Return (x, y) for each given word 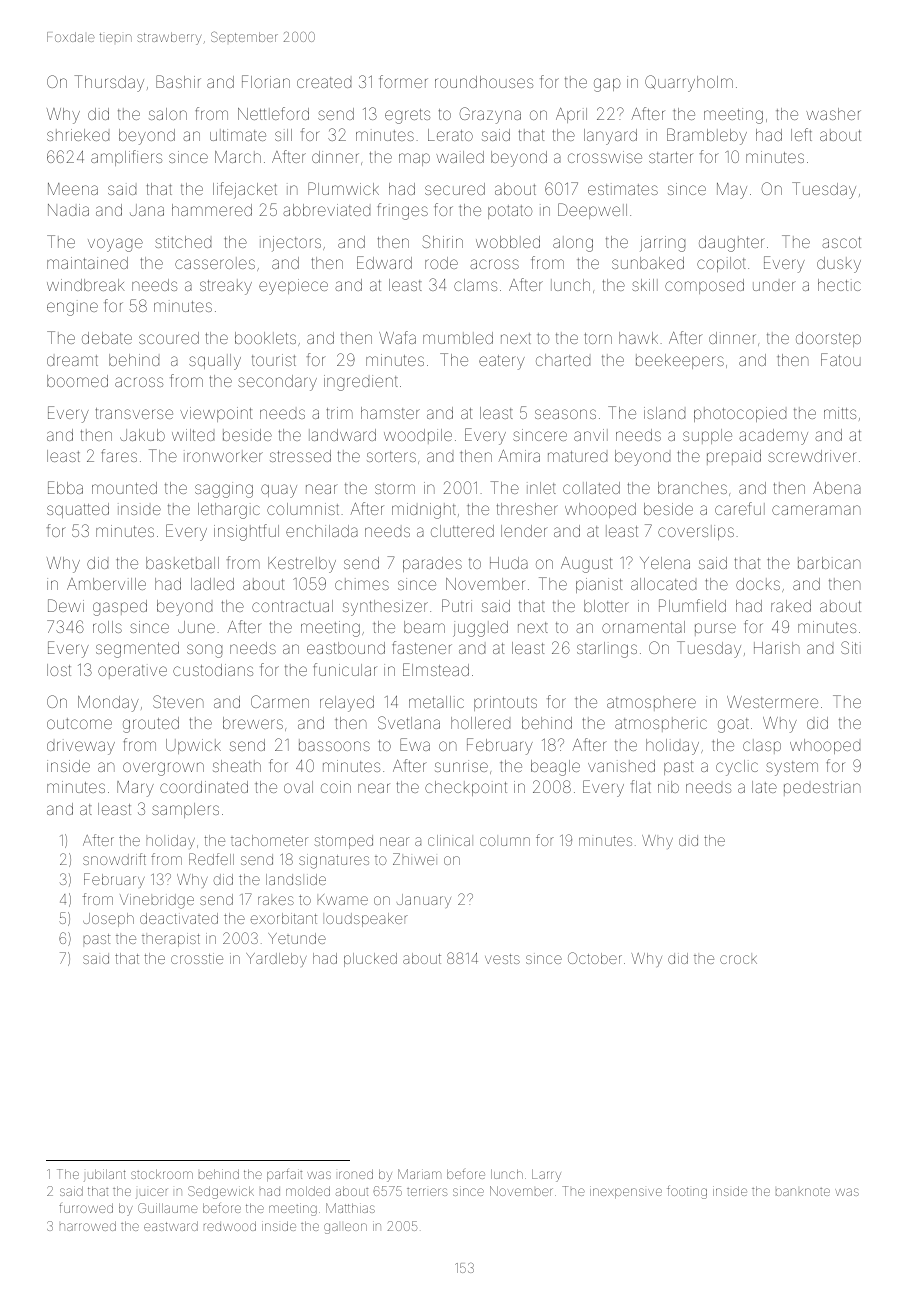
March (238, 157)
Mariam (419, 1174)
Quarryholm (689, 83)
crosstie (197, 958)
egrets (407, 116)
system (792, 768)
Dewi (66, 605)
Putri (457, 605)
